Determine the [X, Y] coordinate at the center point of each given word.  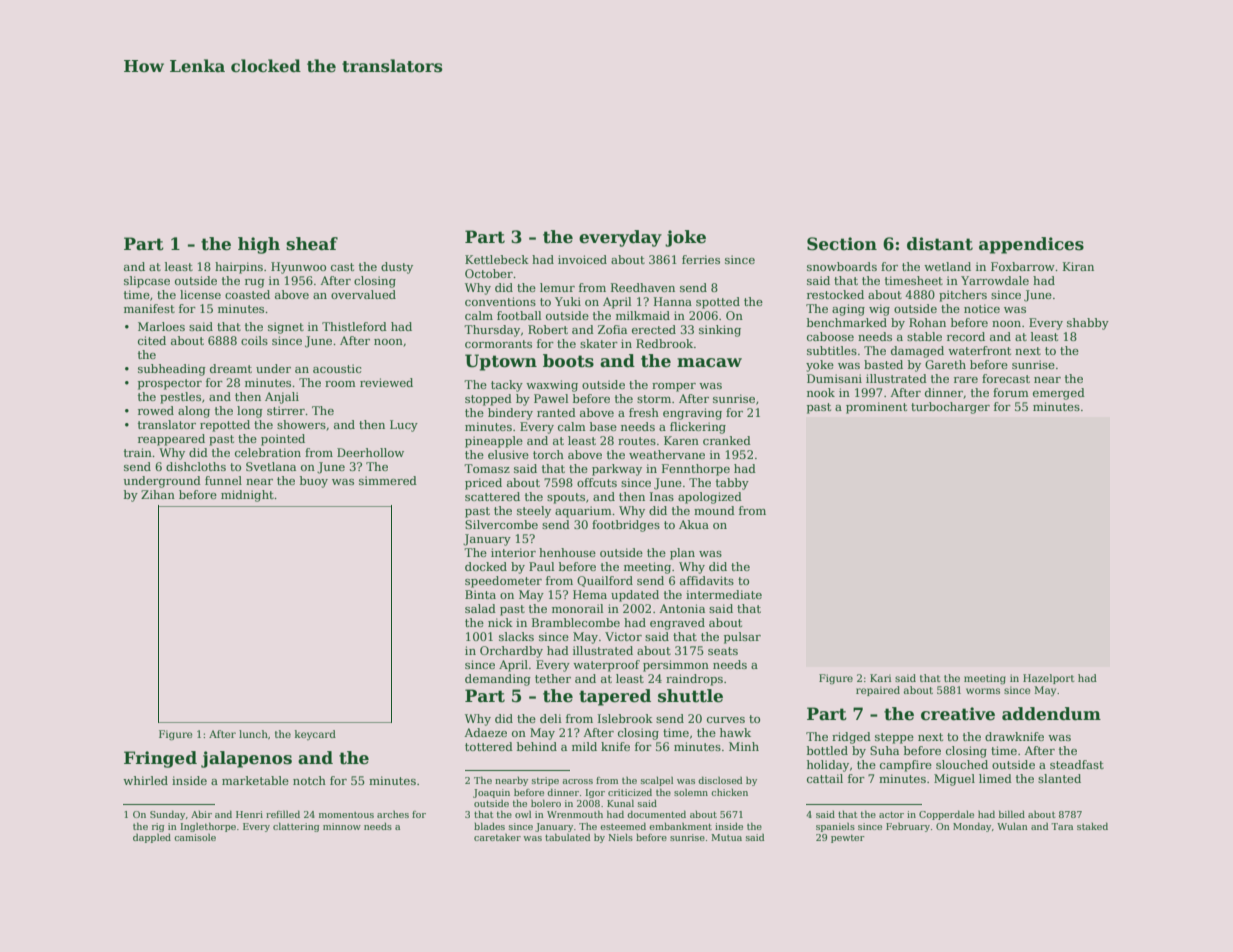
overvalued [363, 294]
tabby [732, 484]
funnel [223, 480]
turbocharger [950, 408]
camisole [195, 837]
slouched [962, 764]
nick [500, 622]
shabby [1088, 324]
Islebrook [625, 718]
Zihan [158, 494]
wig [879, 310]
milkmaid [643, 315]
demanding [498, 680]
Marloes [161, 326]
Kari [880, 678]
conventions [500, 301]
